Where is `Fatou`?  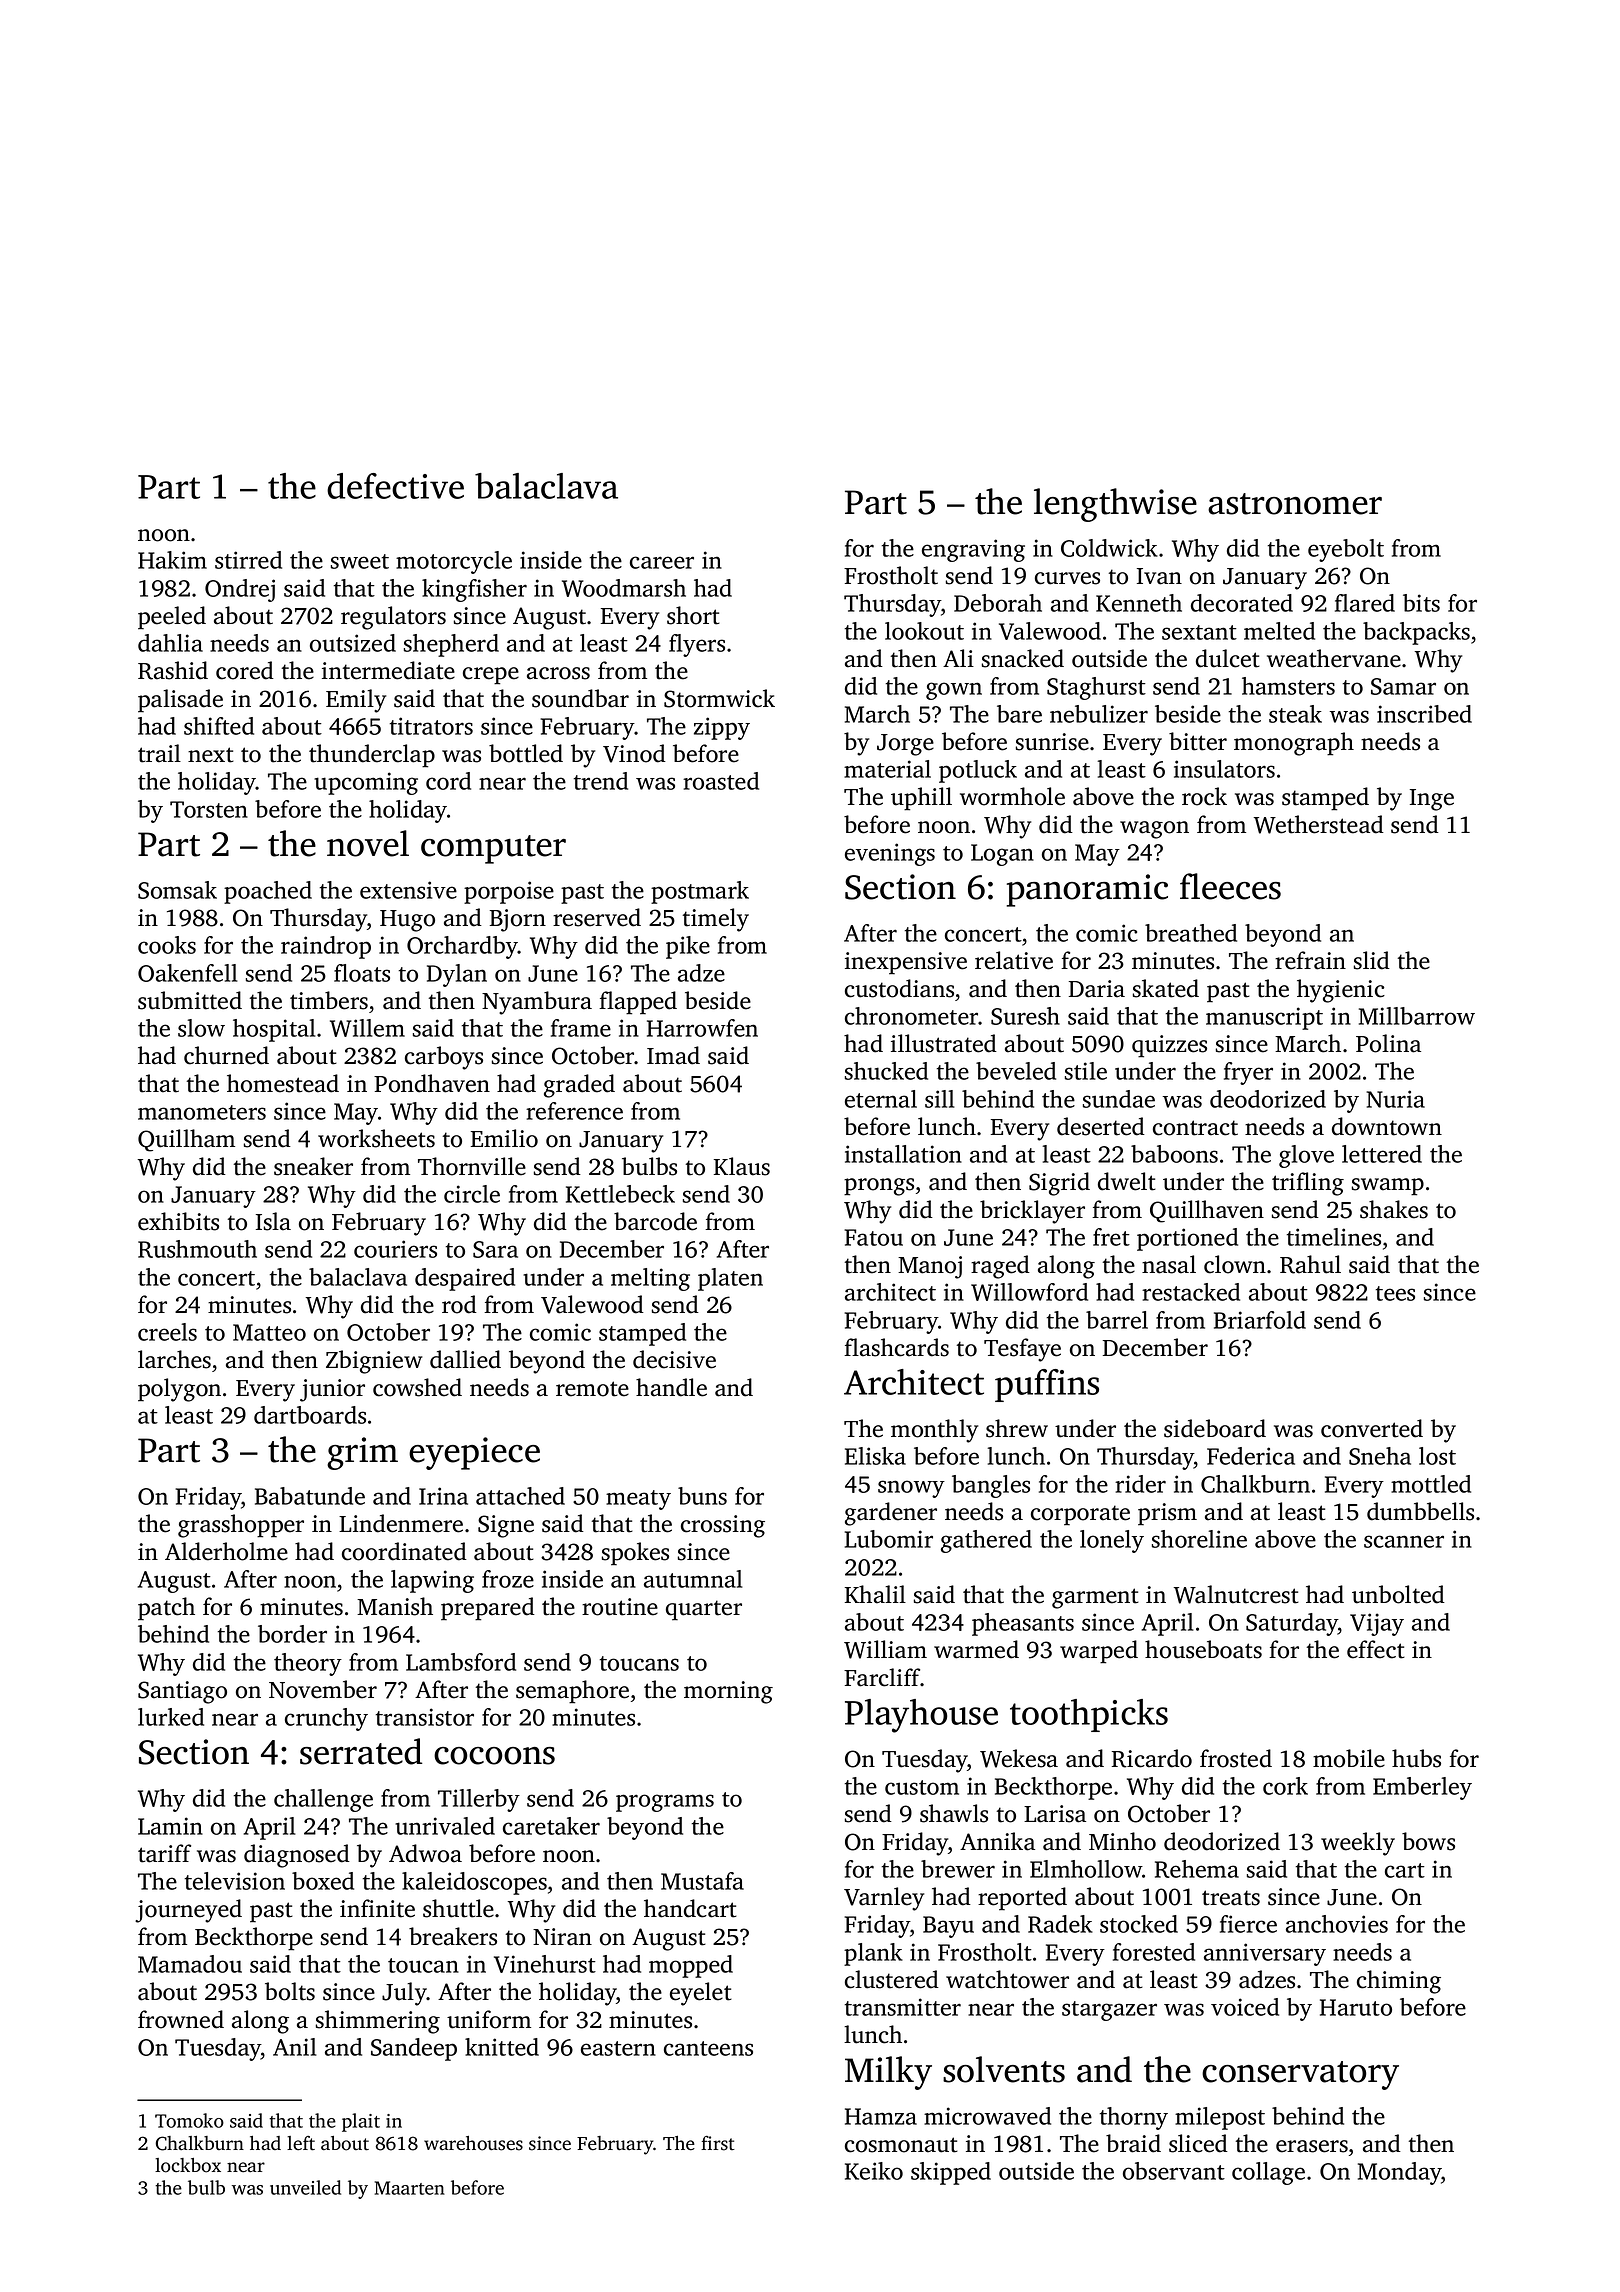 Fatou is located at coordinates (873, 1237).
